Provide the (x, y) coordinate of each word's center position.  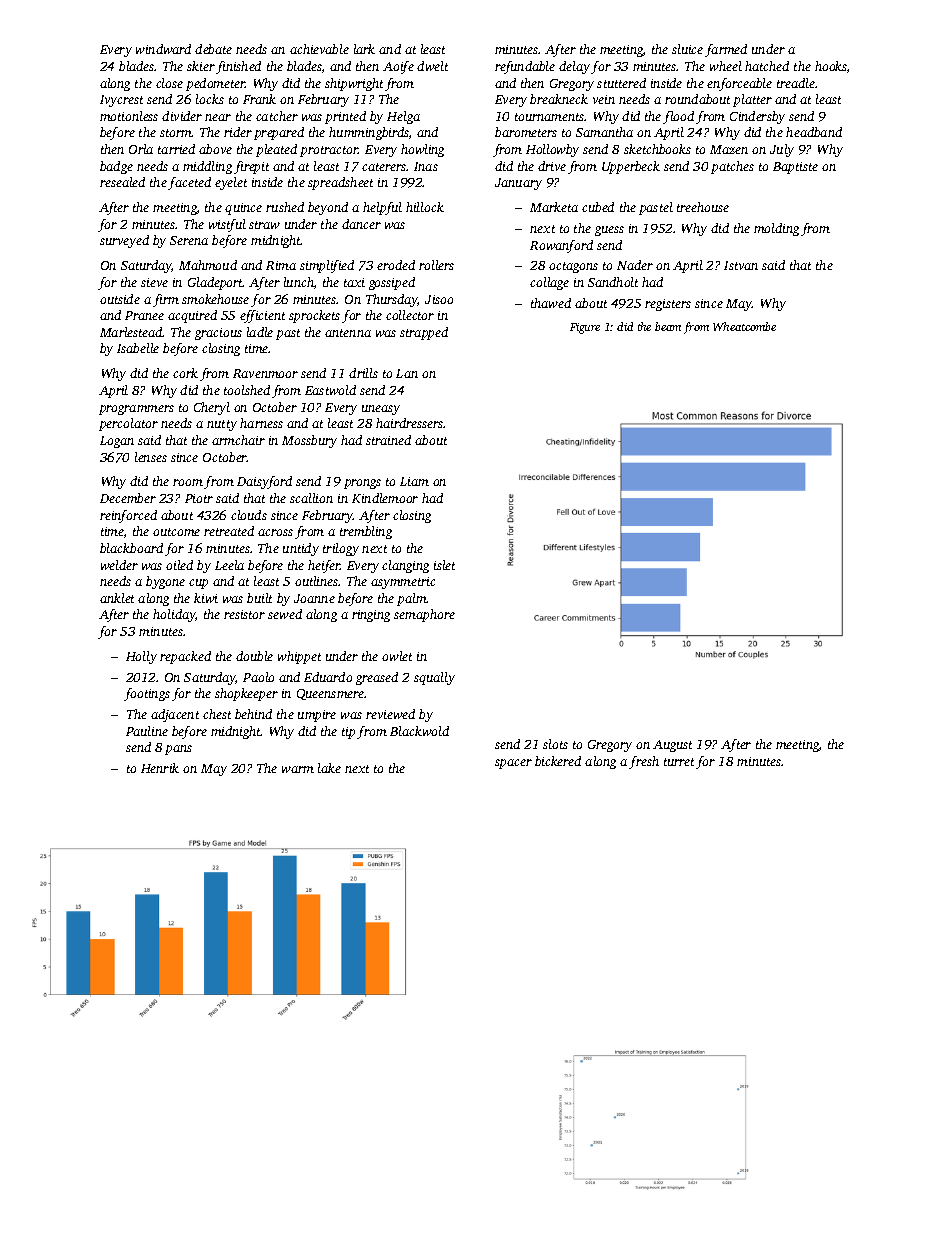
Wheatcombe (744, 326)
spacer (513, 764)
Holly (141, 657)
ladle (260, 332)
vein (604, 99)
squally (434, 678)
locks (210, 99)
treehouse (703, 207)
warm (298, 769)
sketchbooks (657, 149)
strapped (424, 333)
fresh (644, 762)
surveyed (124, 241)
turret (679, 762)
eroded (396, 265)
